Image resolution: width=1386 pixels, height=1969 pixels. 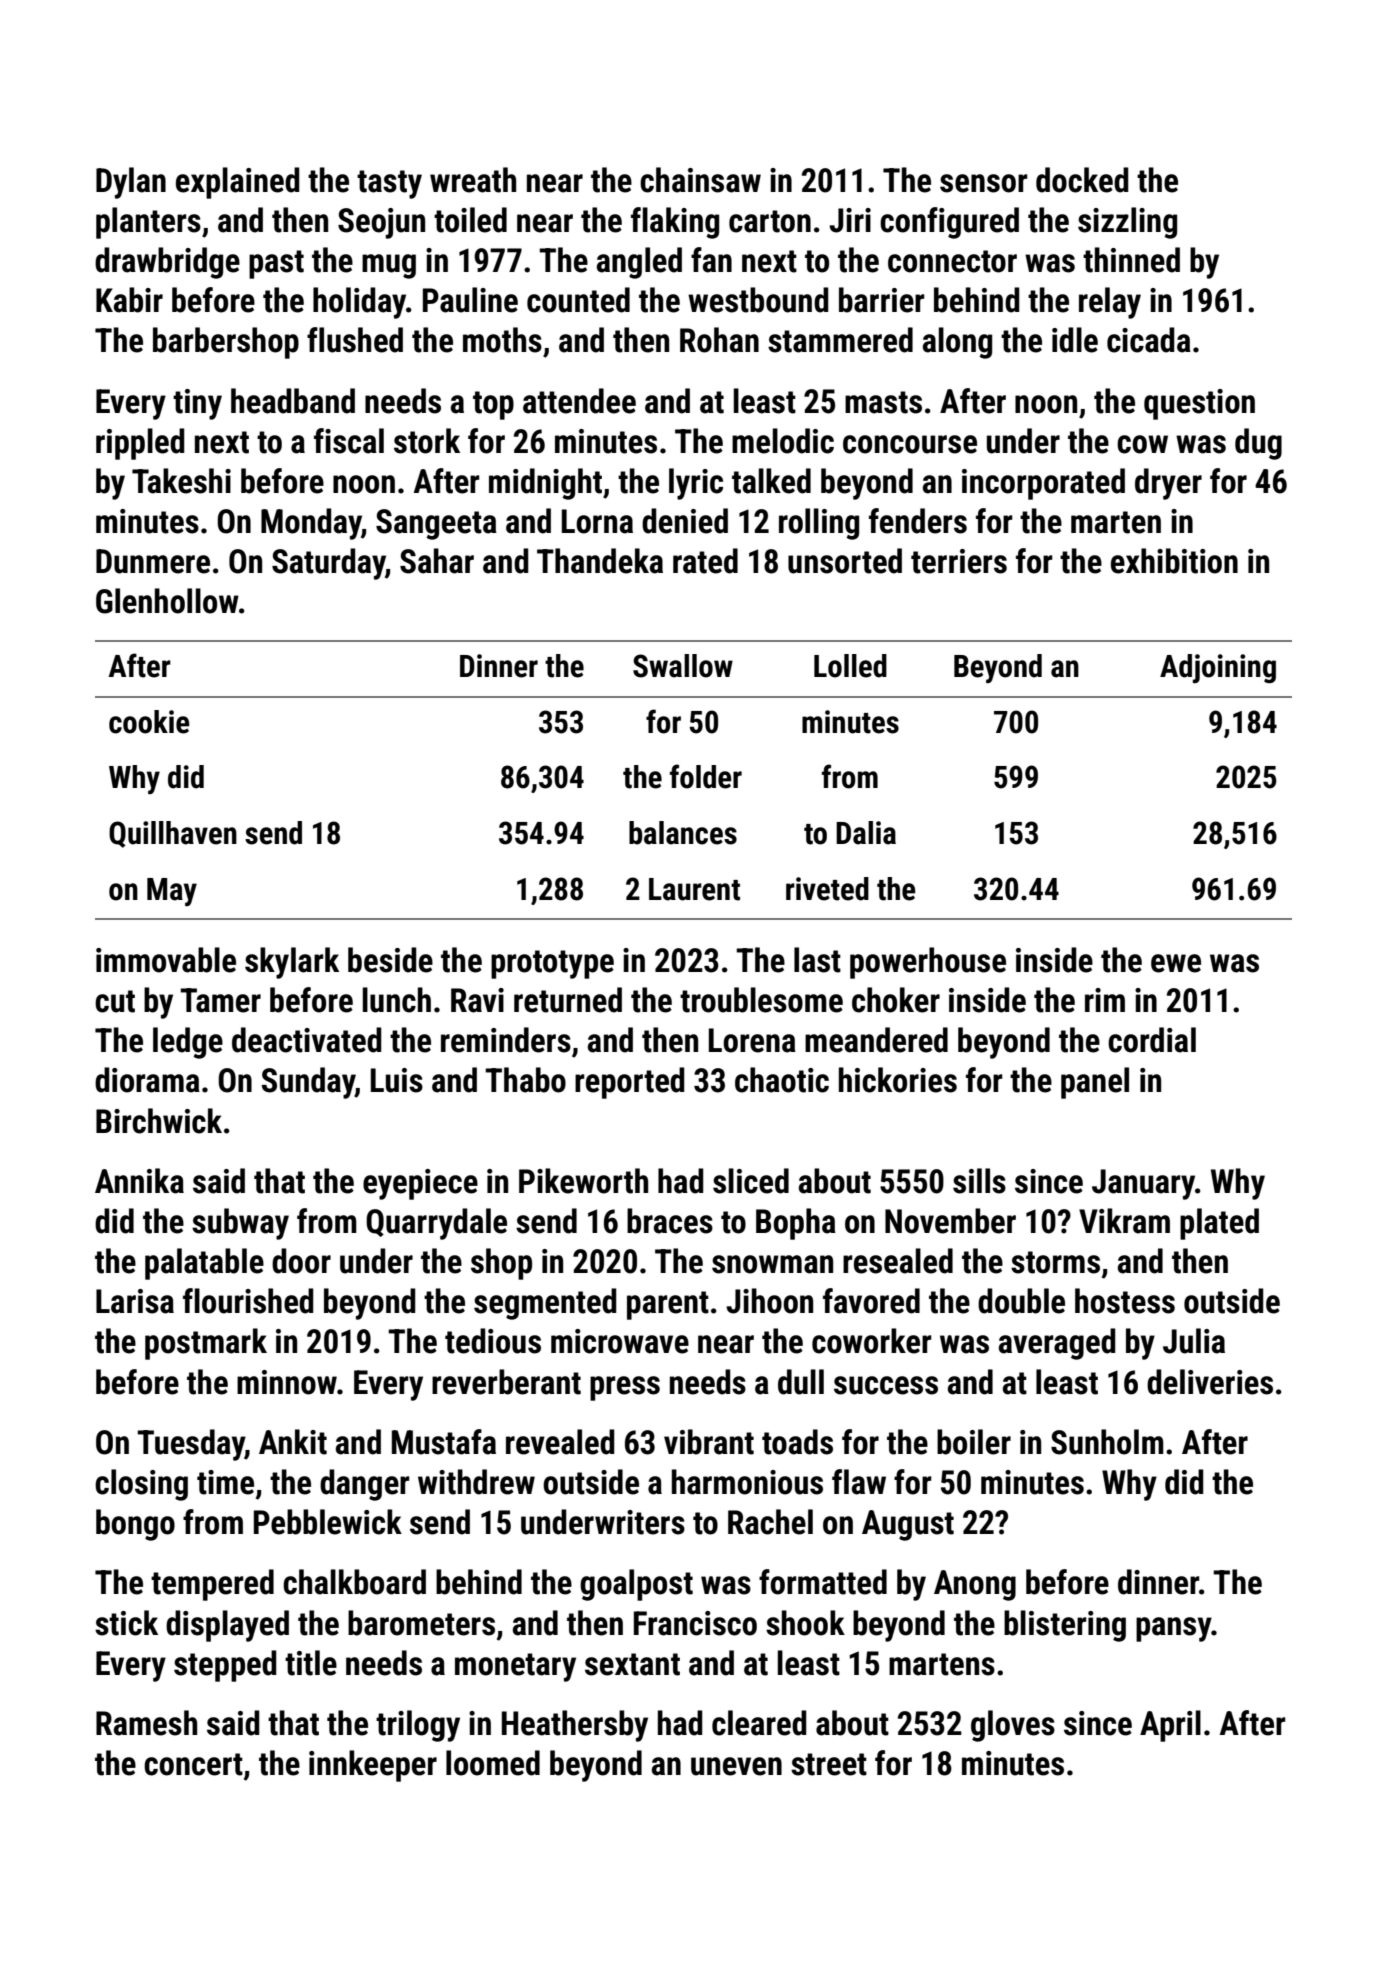 I want to click on Birchwick, so click(x=159, y=1121).
